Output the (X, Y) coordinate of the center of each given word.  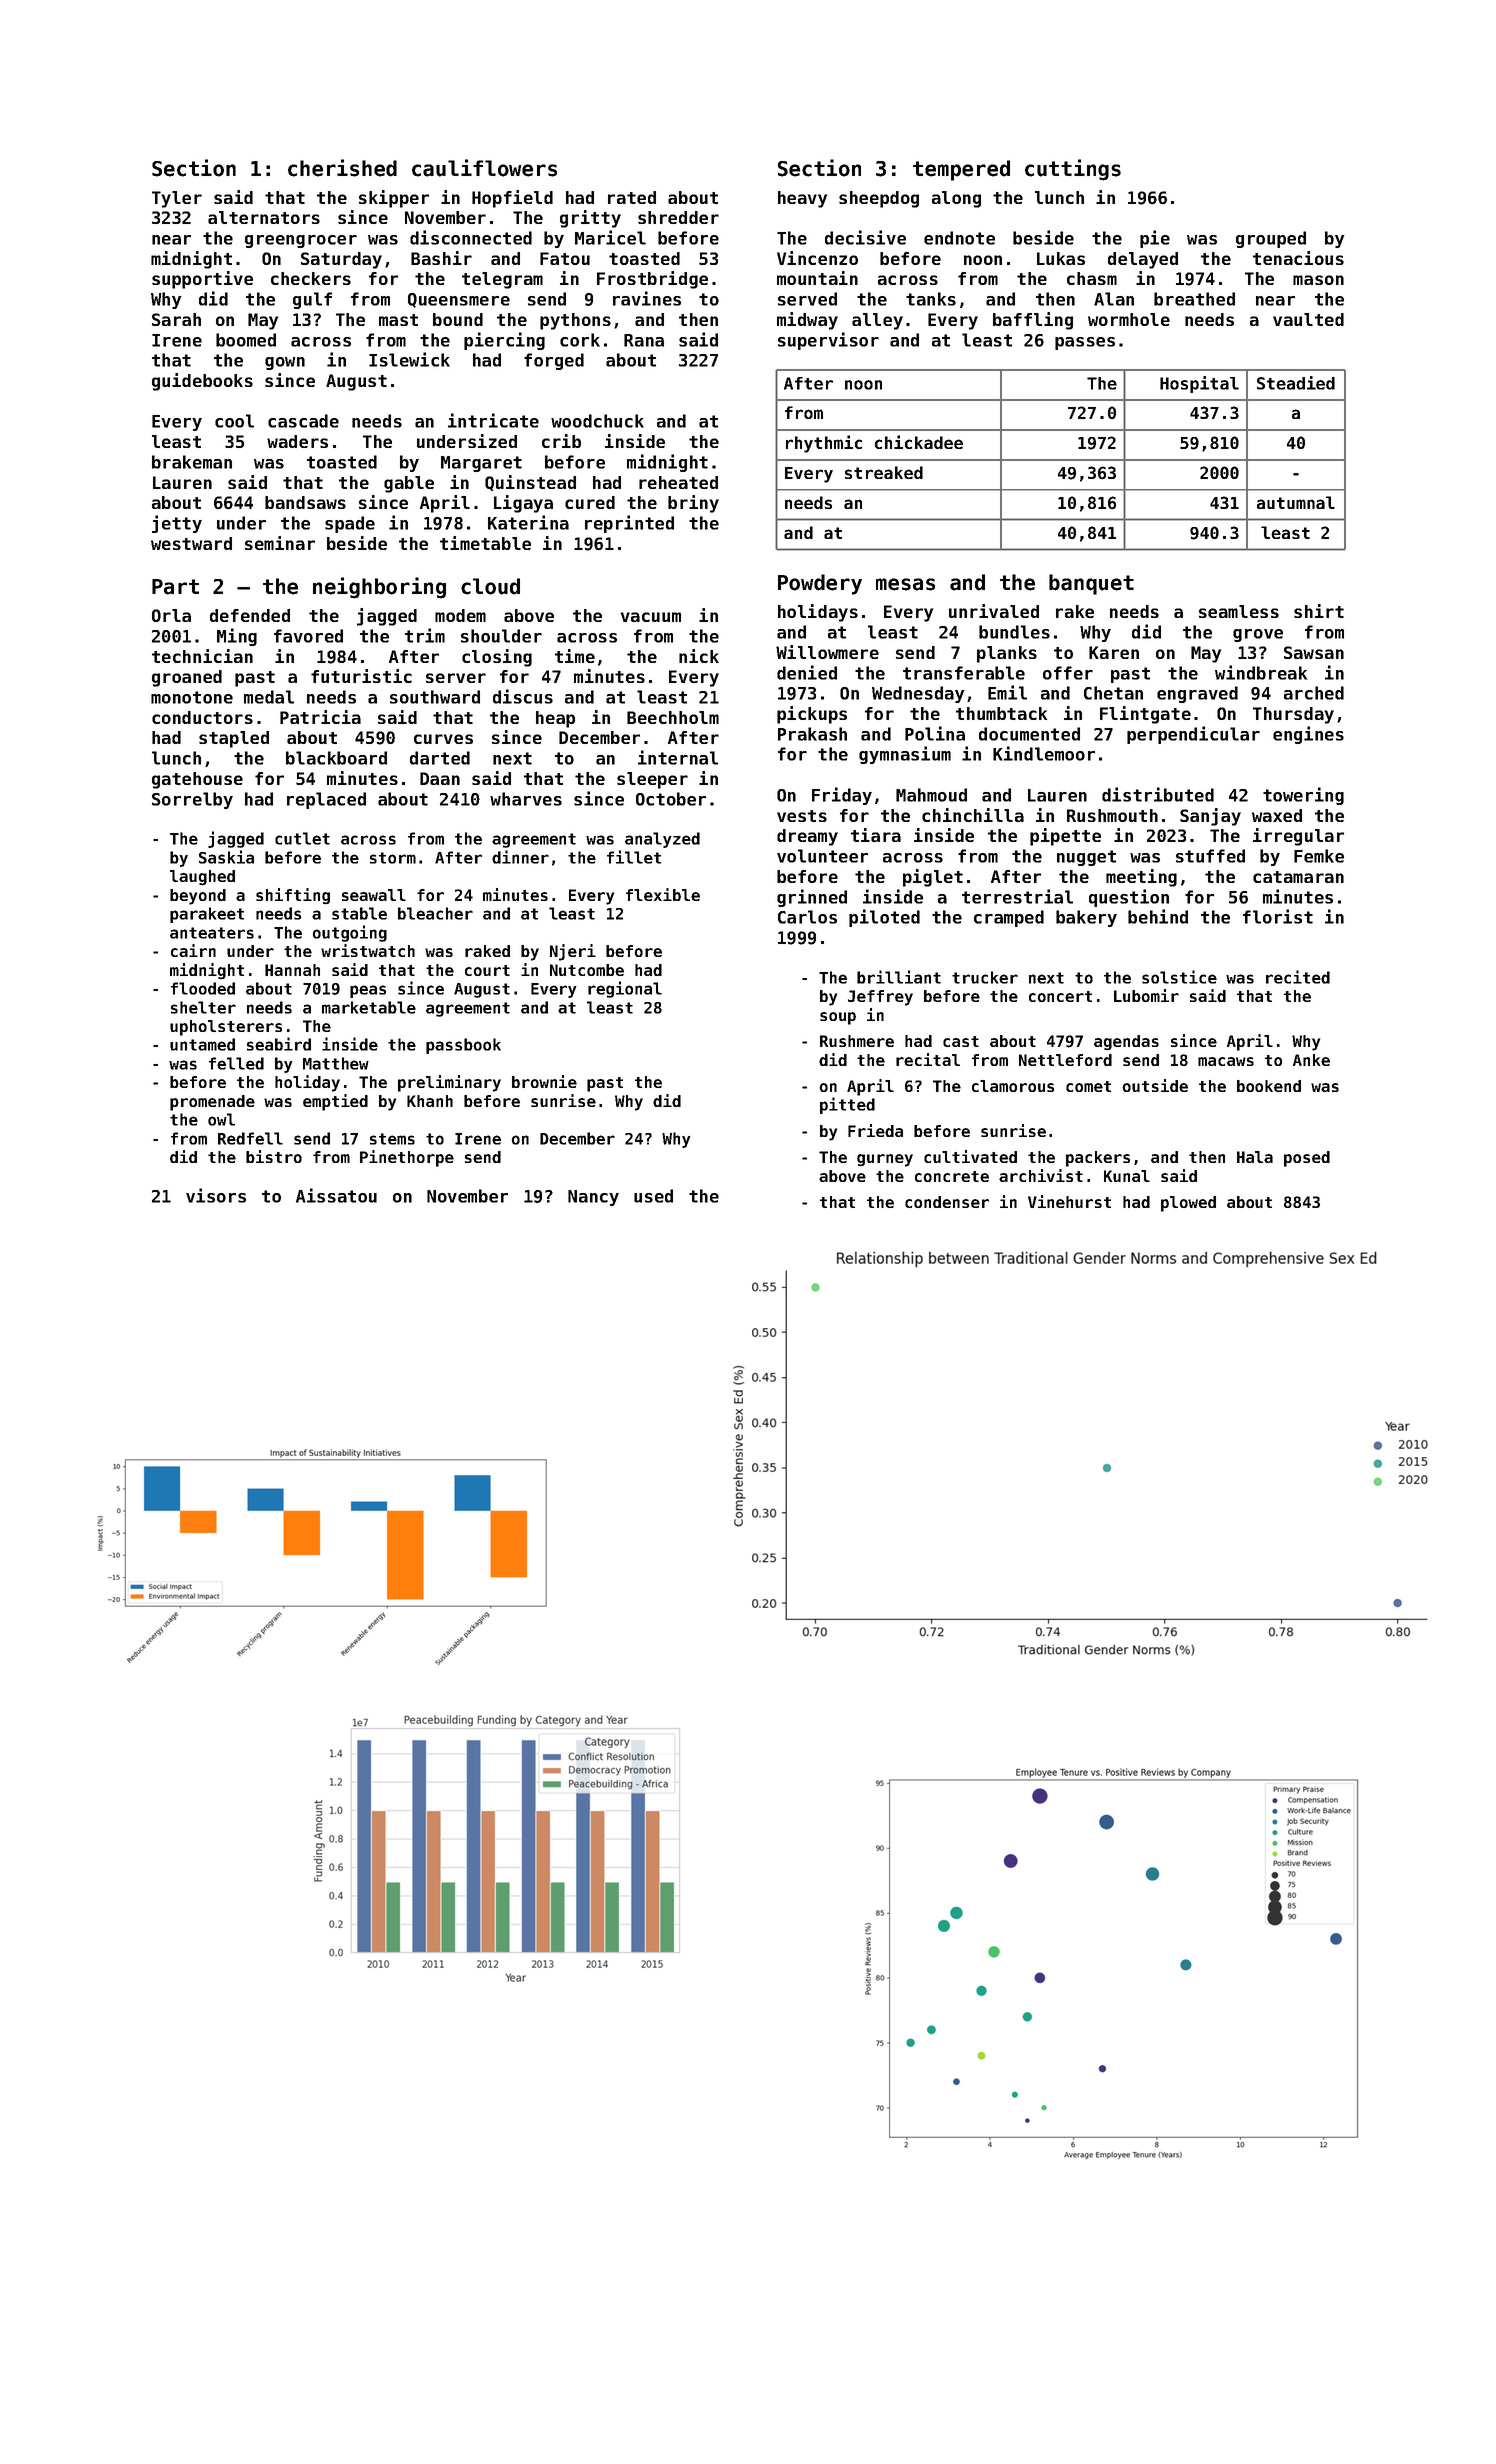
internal (678, 757)
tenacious (1298, 258)
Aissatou (336, 1195)
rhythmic (824, 444)
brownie (544, 1081)
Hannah (292, 970)
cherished (342, 168)
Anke (1311, 1060)
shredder (678, 217)
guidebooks (202, 382)
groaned (187, 678)
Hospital (1199, 384)
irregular (1298, 837)
